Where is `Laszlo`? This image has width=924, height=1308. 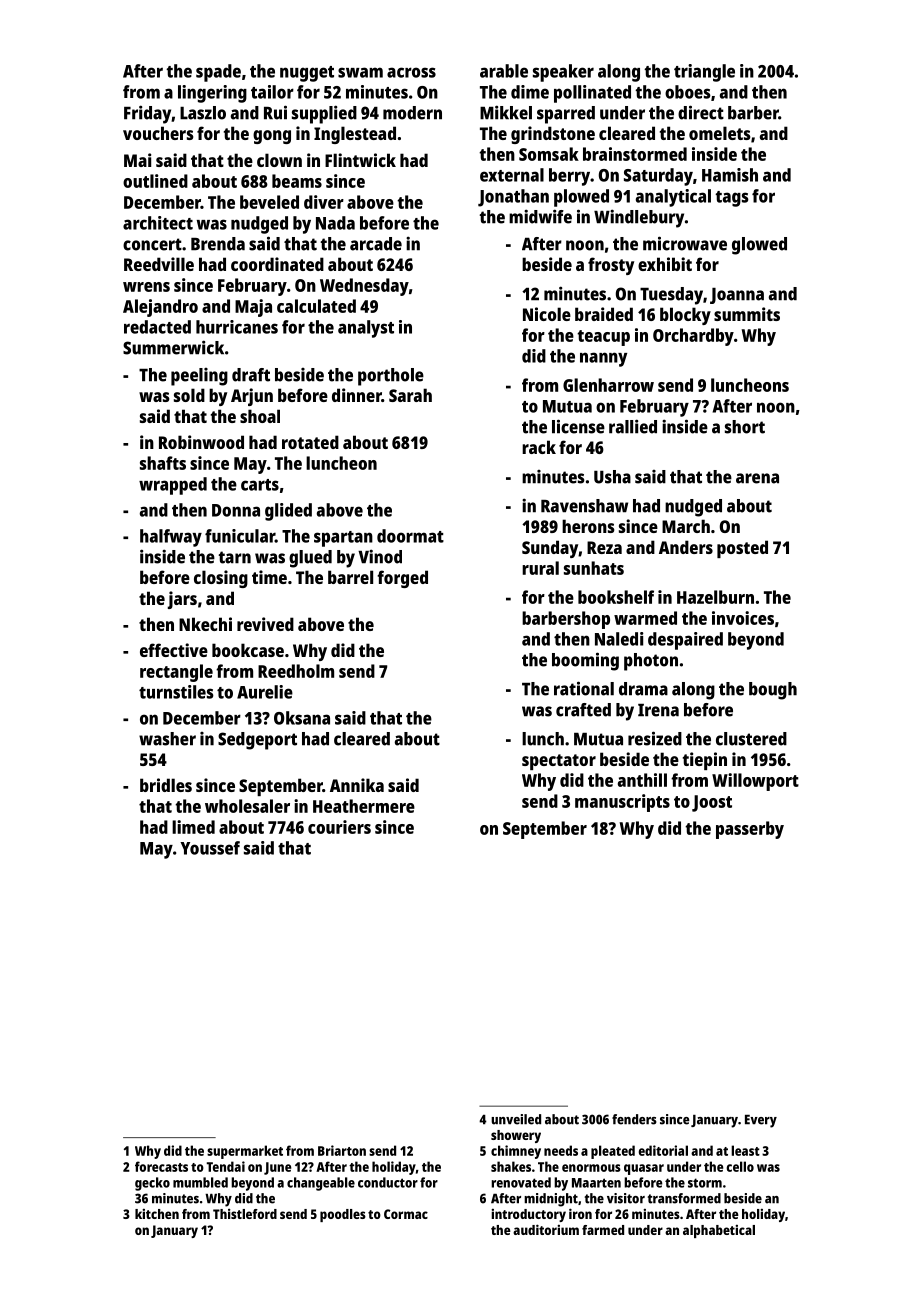
Laszlo is located at coordinates (203, 113).
